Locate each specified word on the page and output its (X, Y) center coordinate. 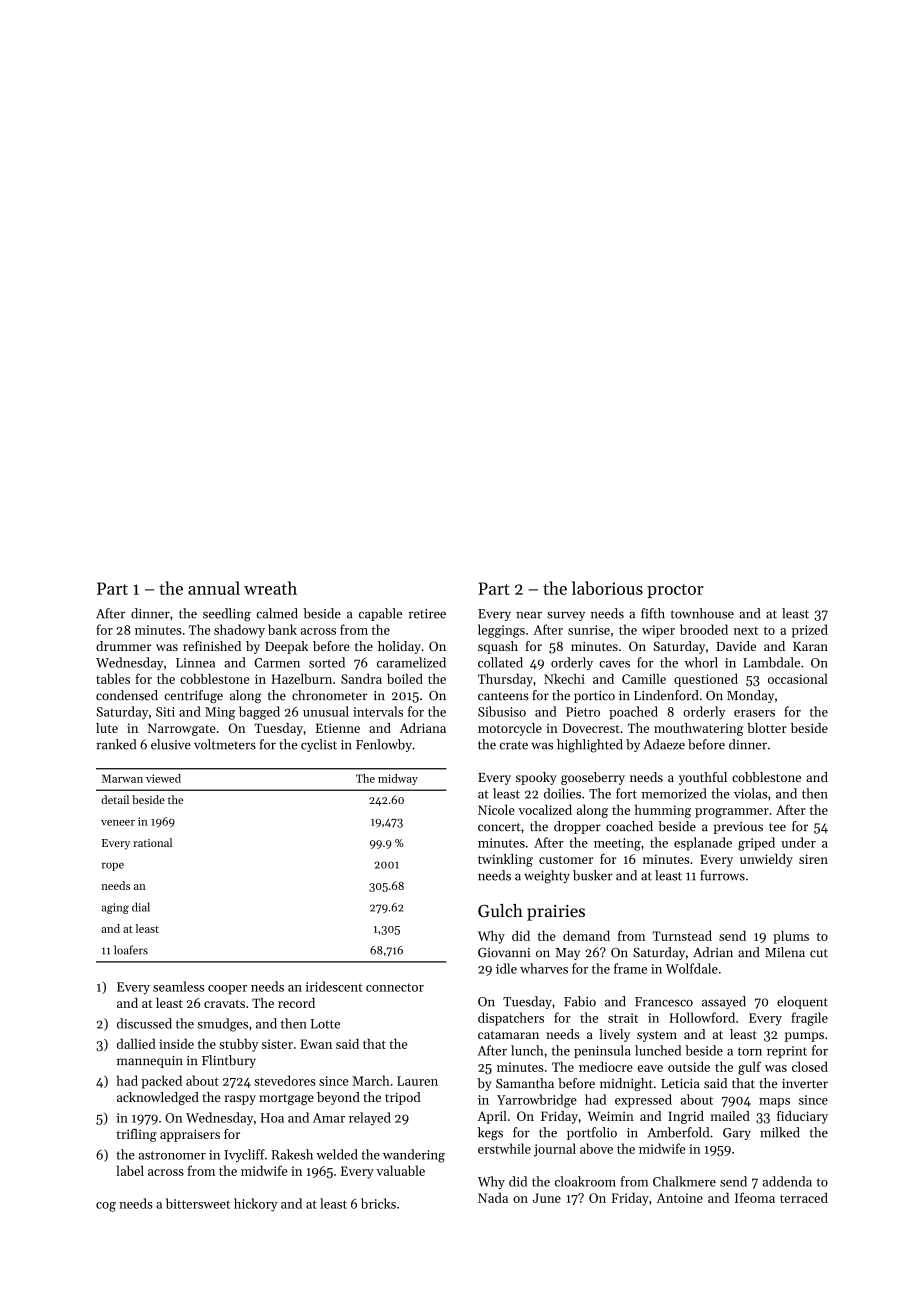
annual (214, 588)
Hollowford (702, 1017)
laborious (607, 588)
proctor (675, 591)
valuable (400, 1170)
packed (161, 1082)
